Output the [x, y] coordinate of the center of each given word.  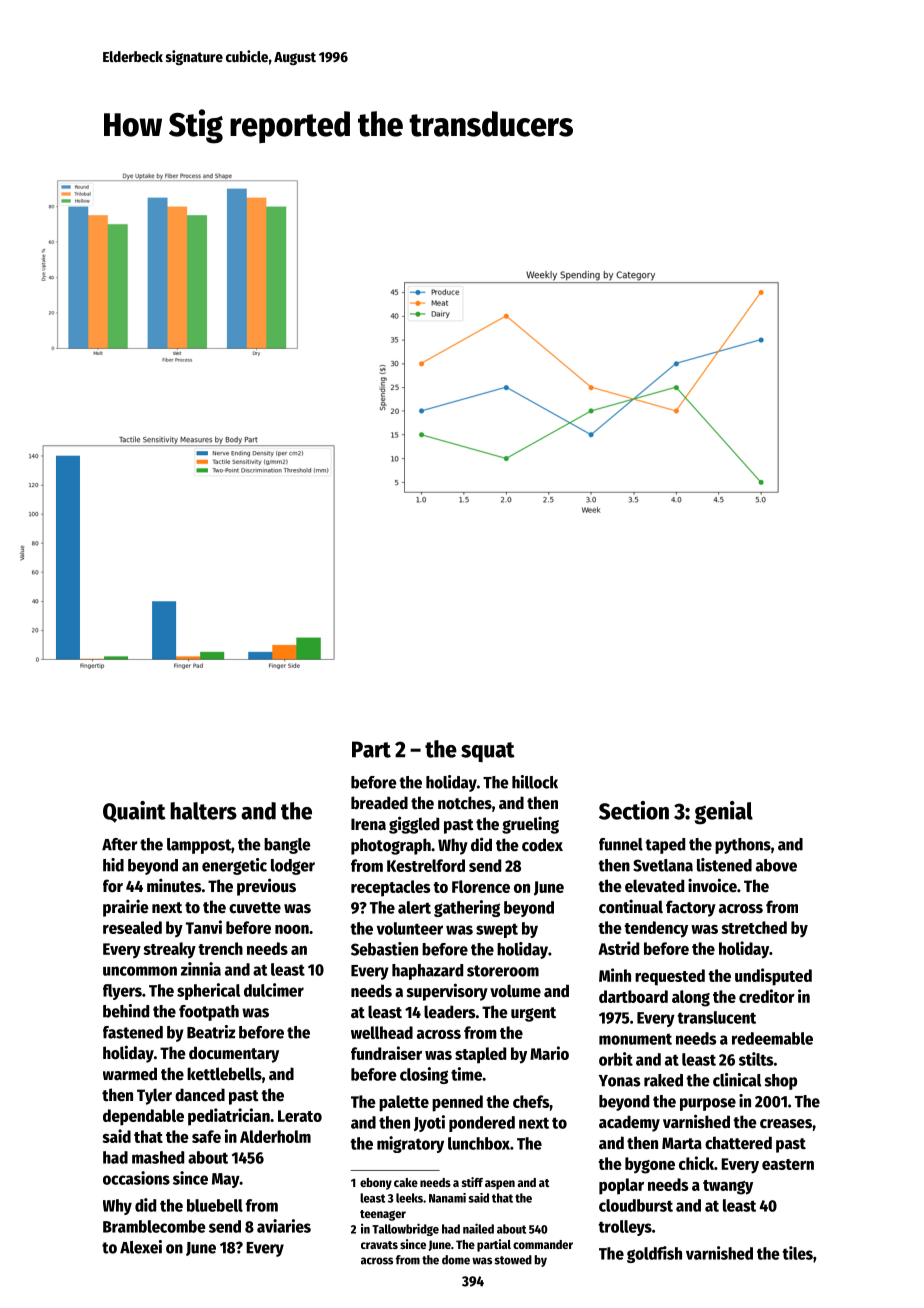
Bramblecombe [154, 1226]
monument [635, 1039]
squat [488, 752]
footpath [209, 1013]
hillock [535, 782]
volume [515, 991]
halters [203, 811]
